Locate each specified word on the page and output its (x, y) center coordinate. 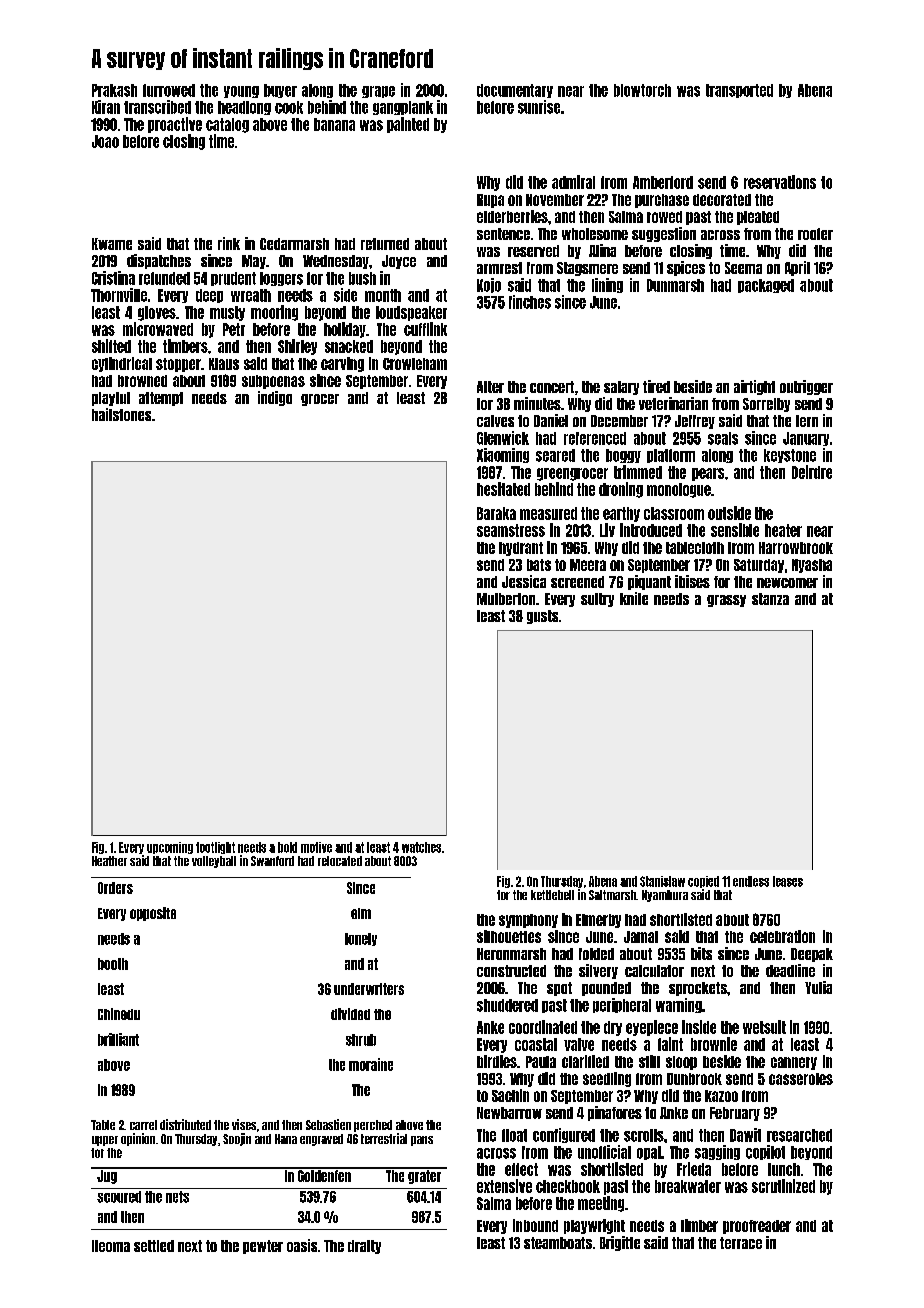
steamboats (558, 1243)
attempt (161, 399)
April (797, 268)
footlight (215, 848)
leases (788, 881)
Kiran (106, 107)
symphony (528, 921)
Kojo (489, 285)
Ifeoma (111, 1246)
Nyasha (812, 566)
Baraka (496, 513)
